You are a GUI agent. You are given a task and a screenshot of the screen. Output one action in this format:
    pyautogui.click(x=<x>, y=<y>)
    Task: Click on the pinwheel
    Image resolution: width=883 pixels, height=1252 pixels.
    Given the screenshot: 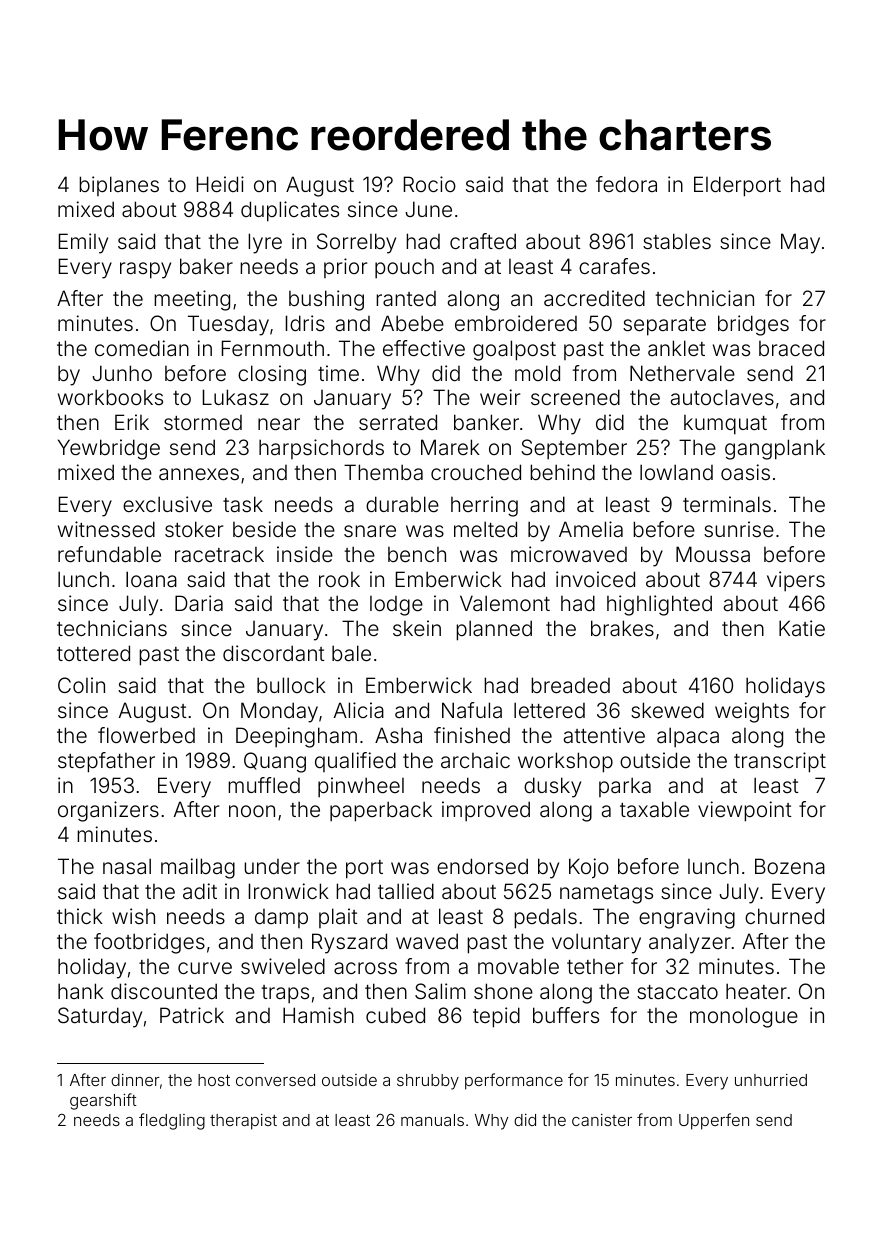 What is the action you would take?
    pyautogui.click(x=361, y=787)
